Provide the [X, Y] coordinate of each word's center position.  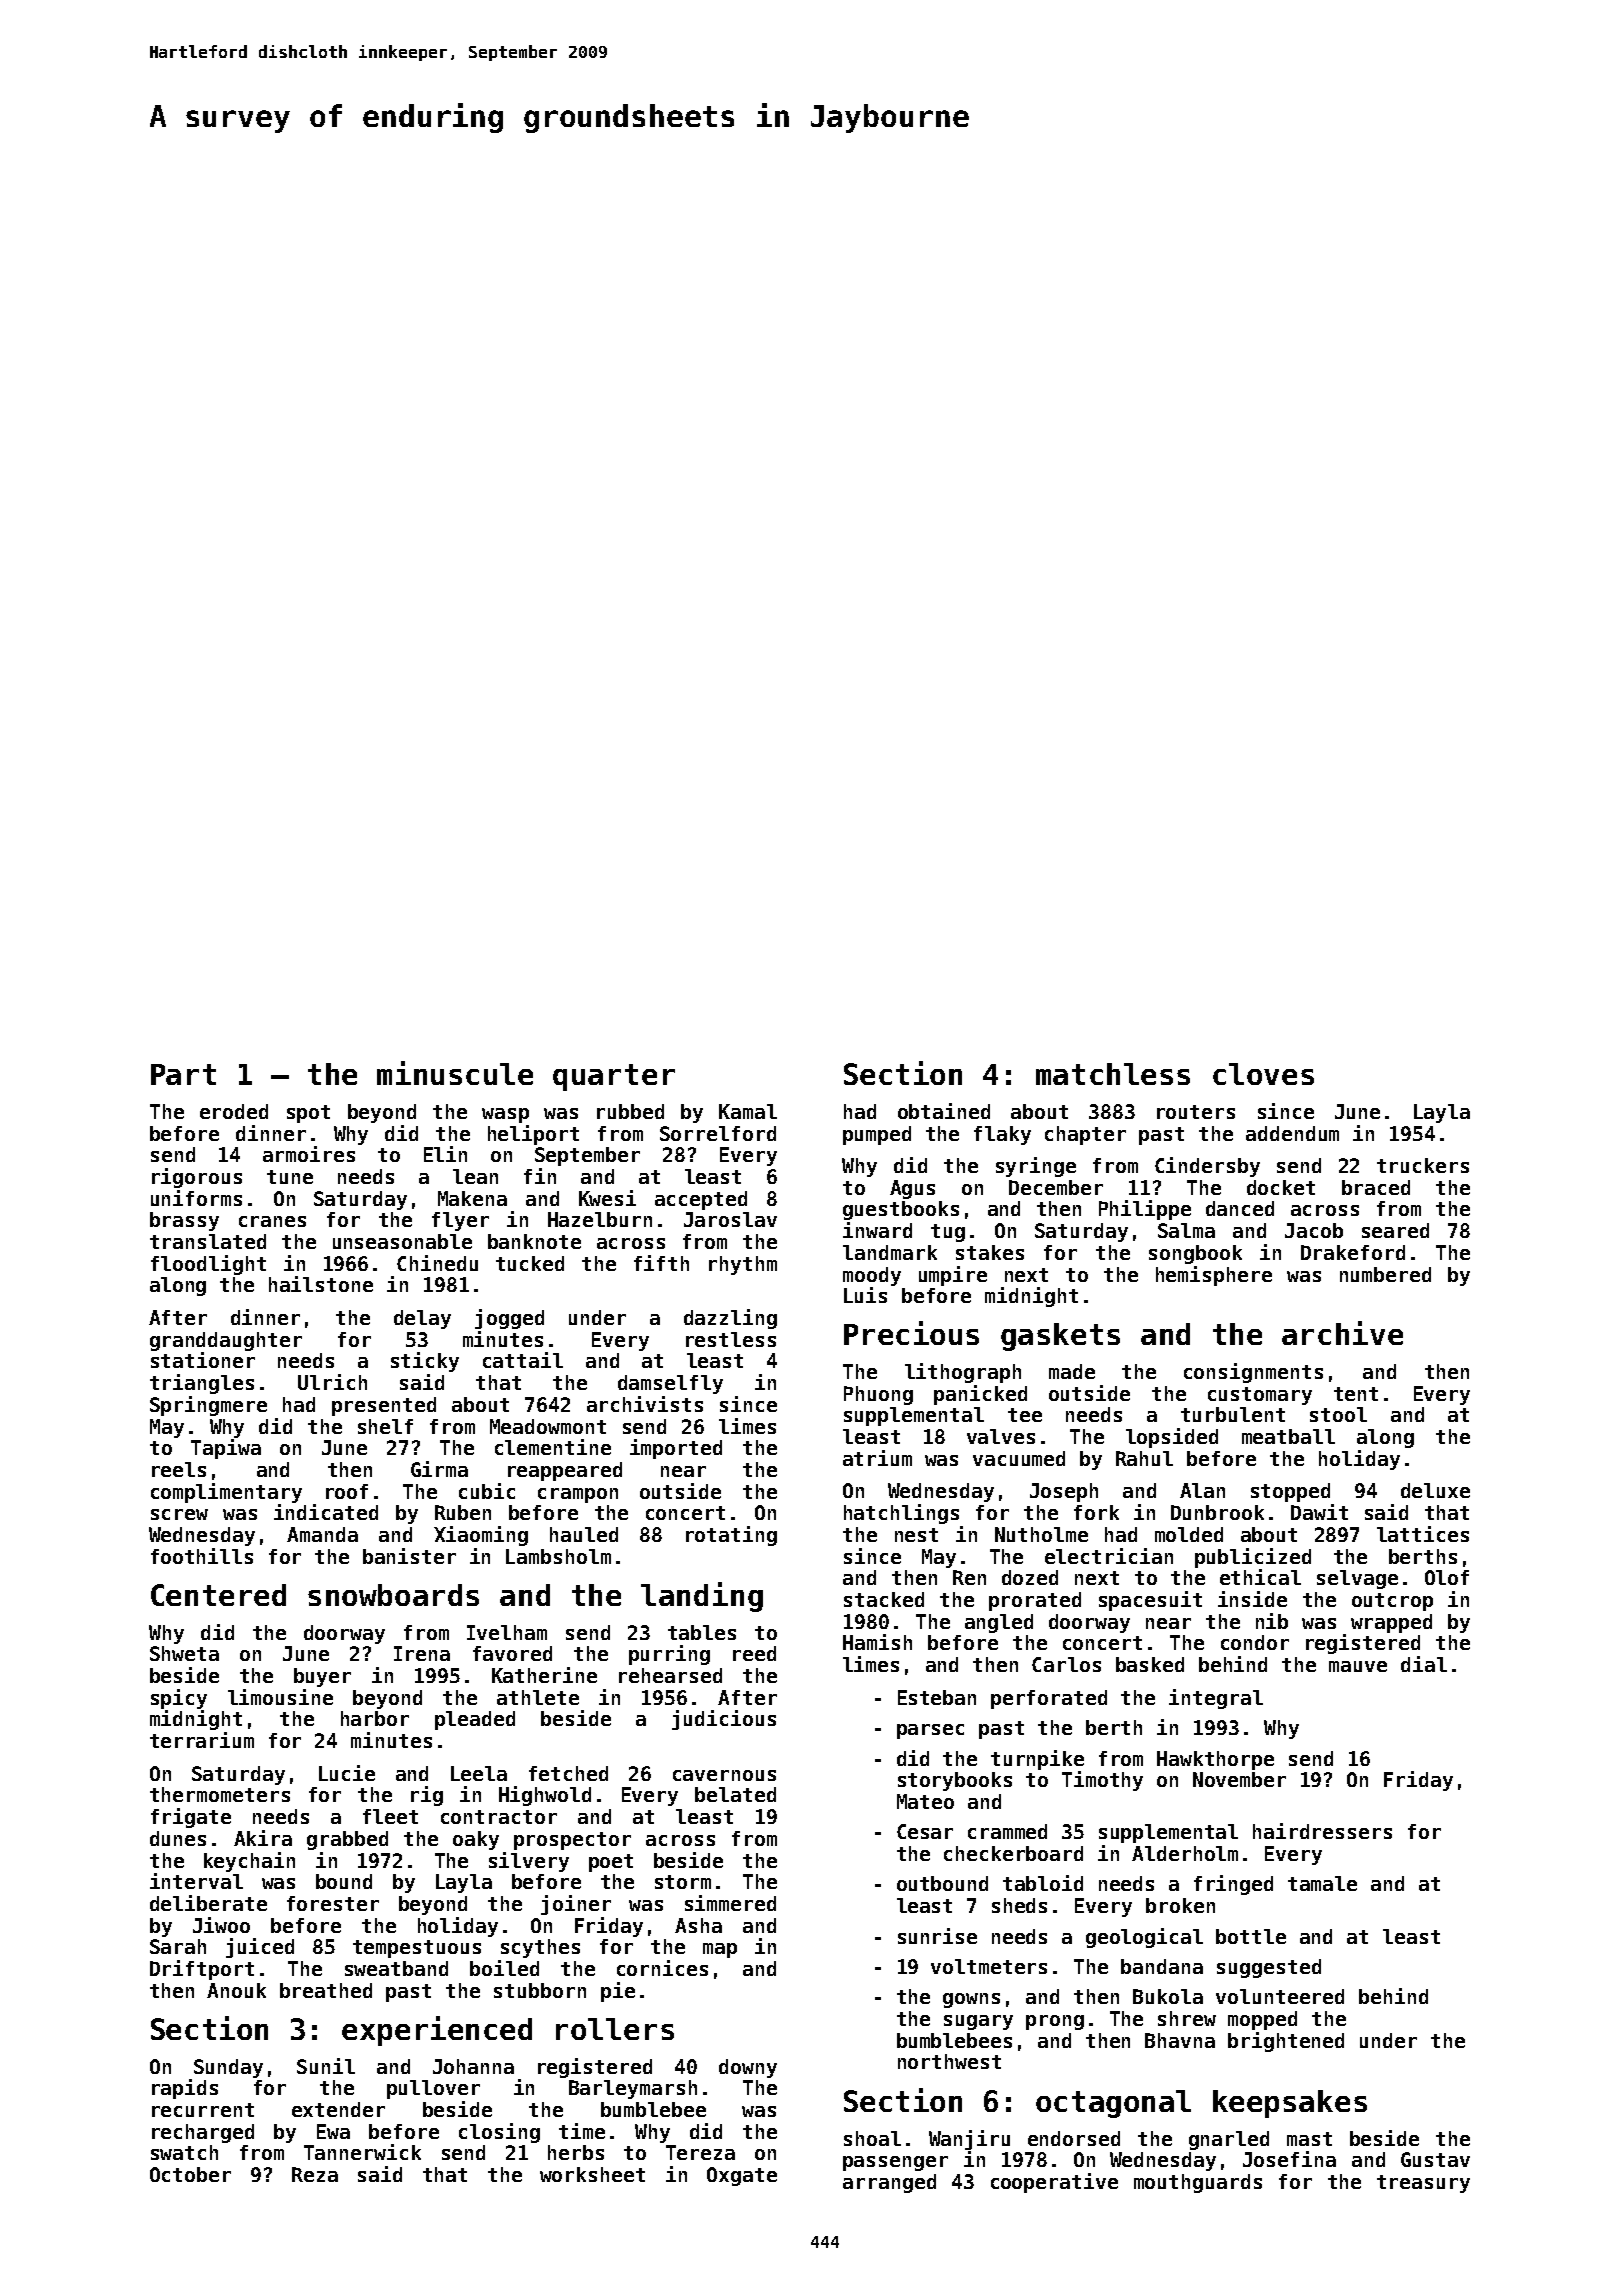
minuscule [455, 1073]
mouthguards [1198, 2183]
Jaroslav [730, 1219]
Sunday [228, 2068]
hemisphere [1214, 1276]
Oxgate [742, 2176]
